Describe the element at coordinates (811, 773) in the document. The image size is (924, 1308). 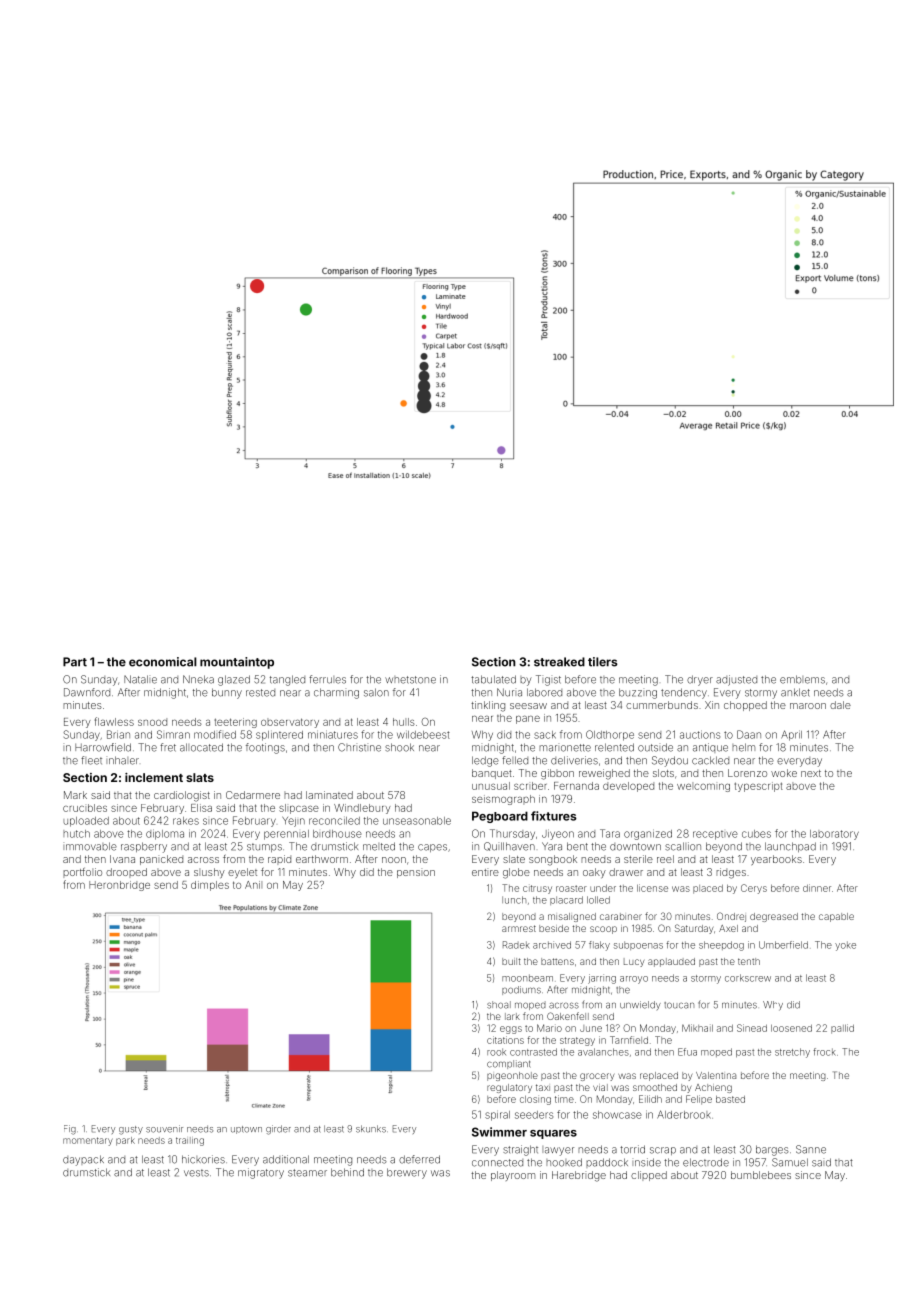
I see `next` at that location.
